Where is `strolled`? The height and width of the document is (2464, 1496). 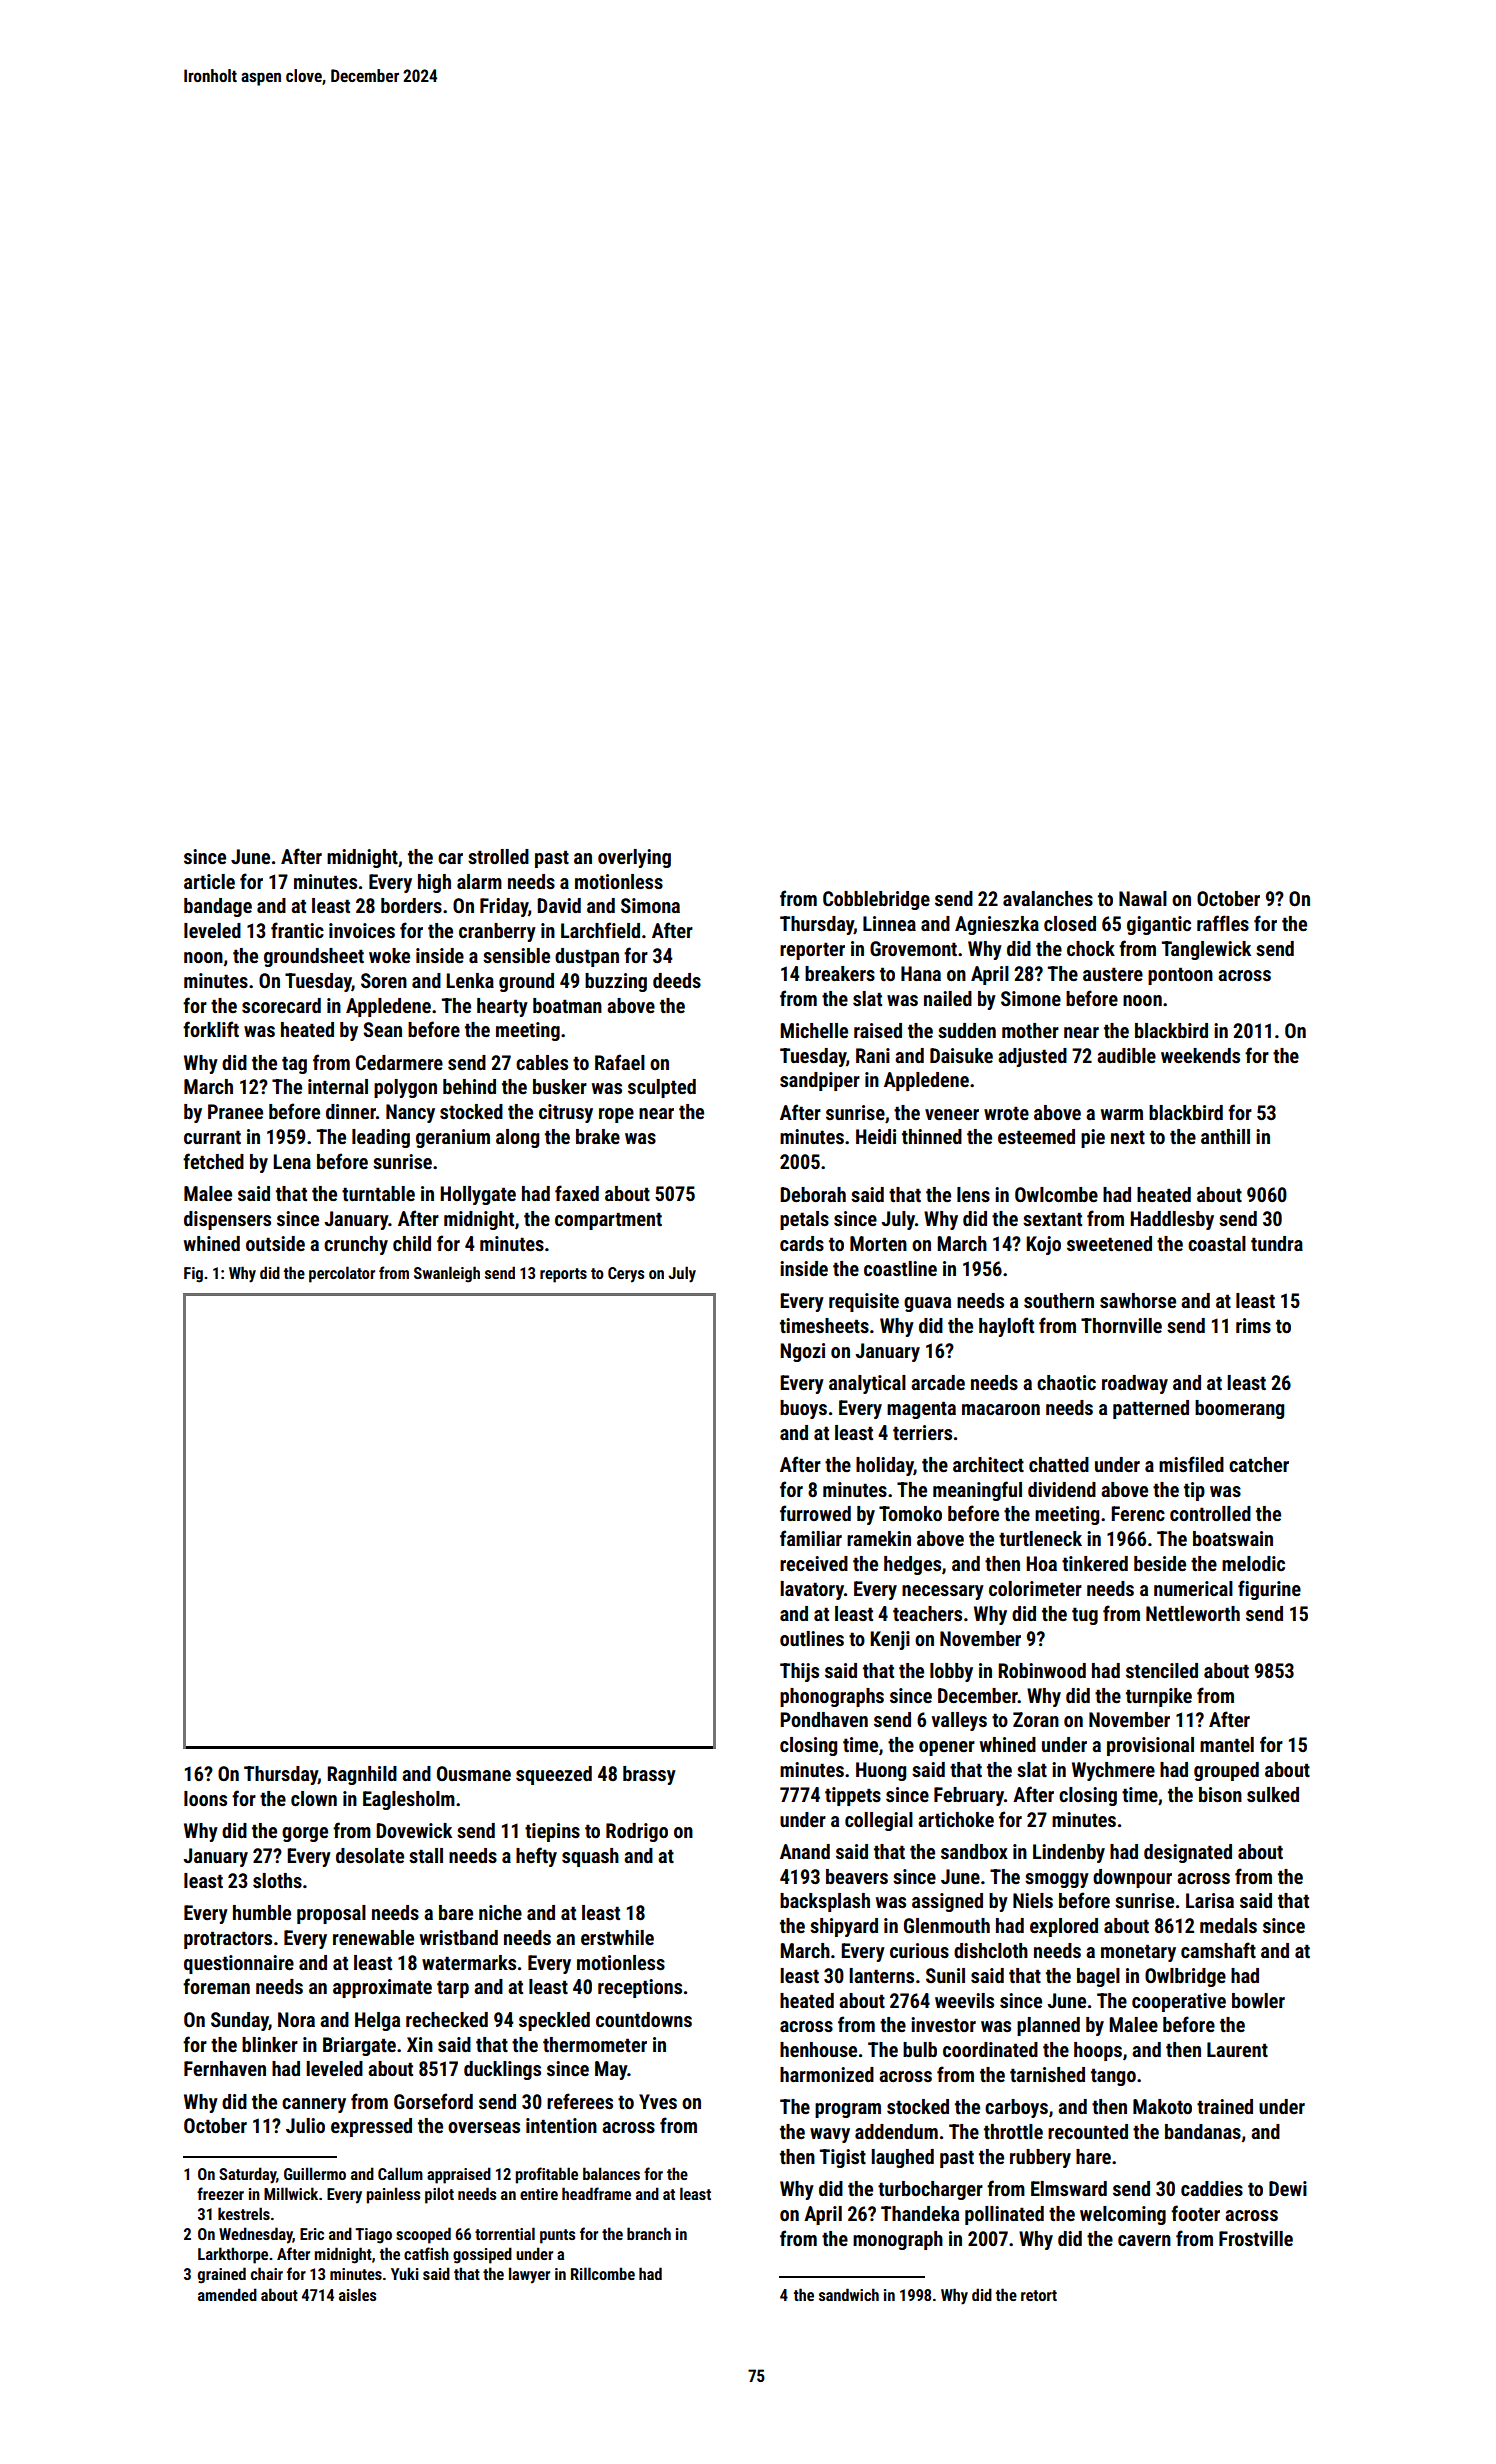
strolled is located at coordinates (498, 856).
